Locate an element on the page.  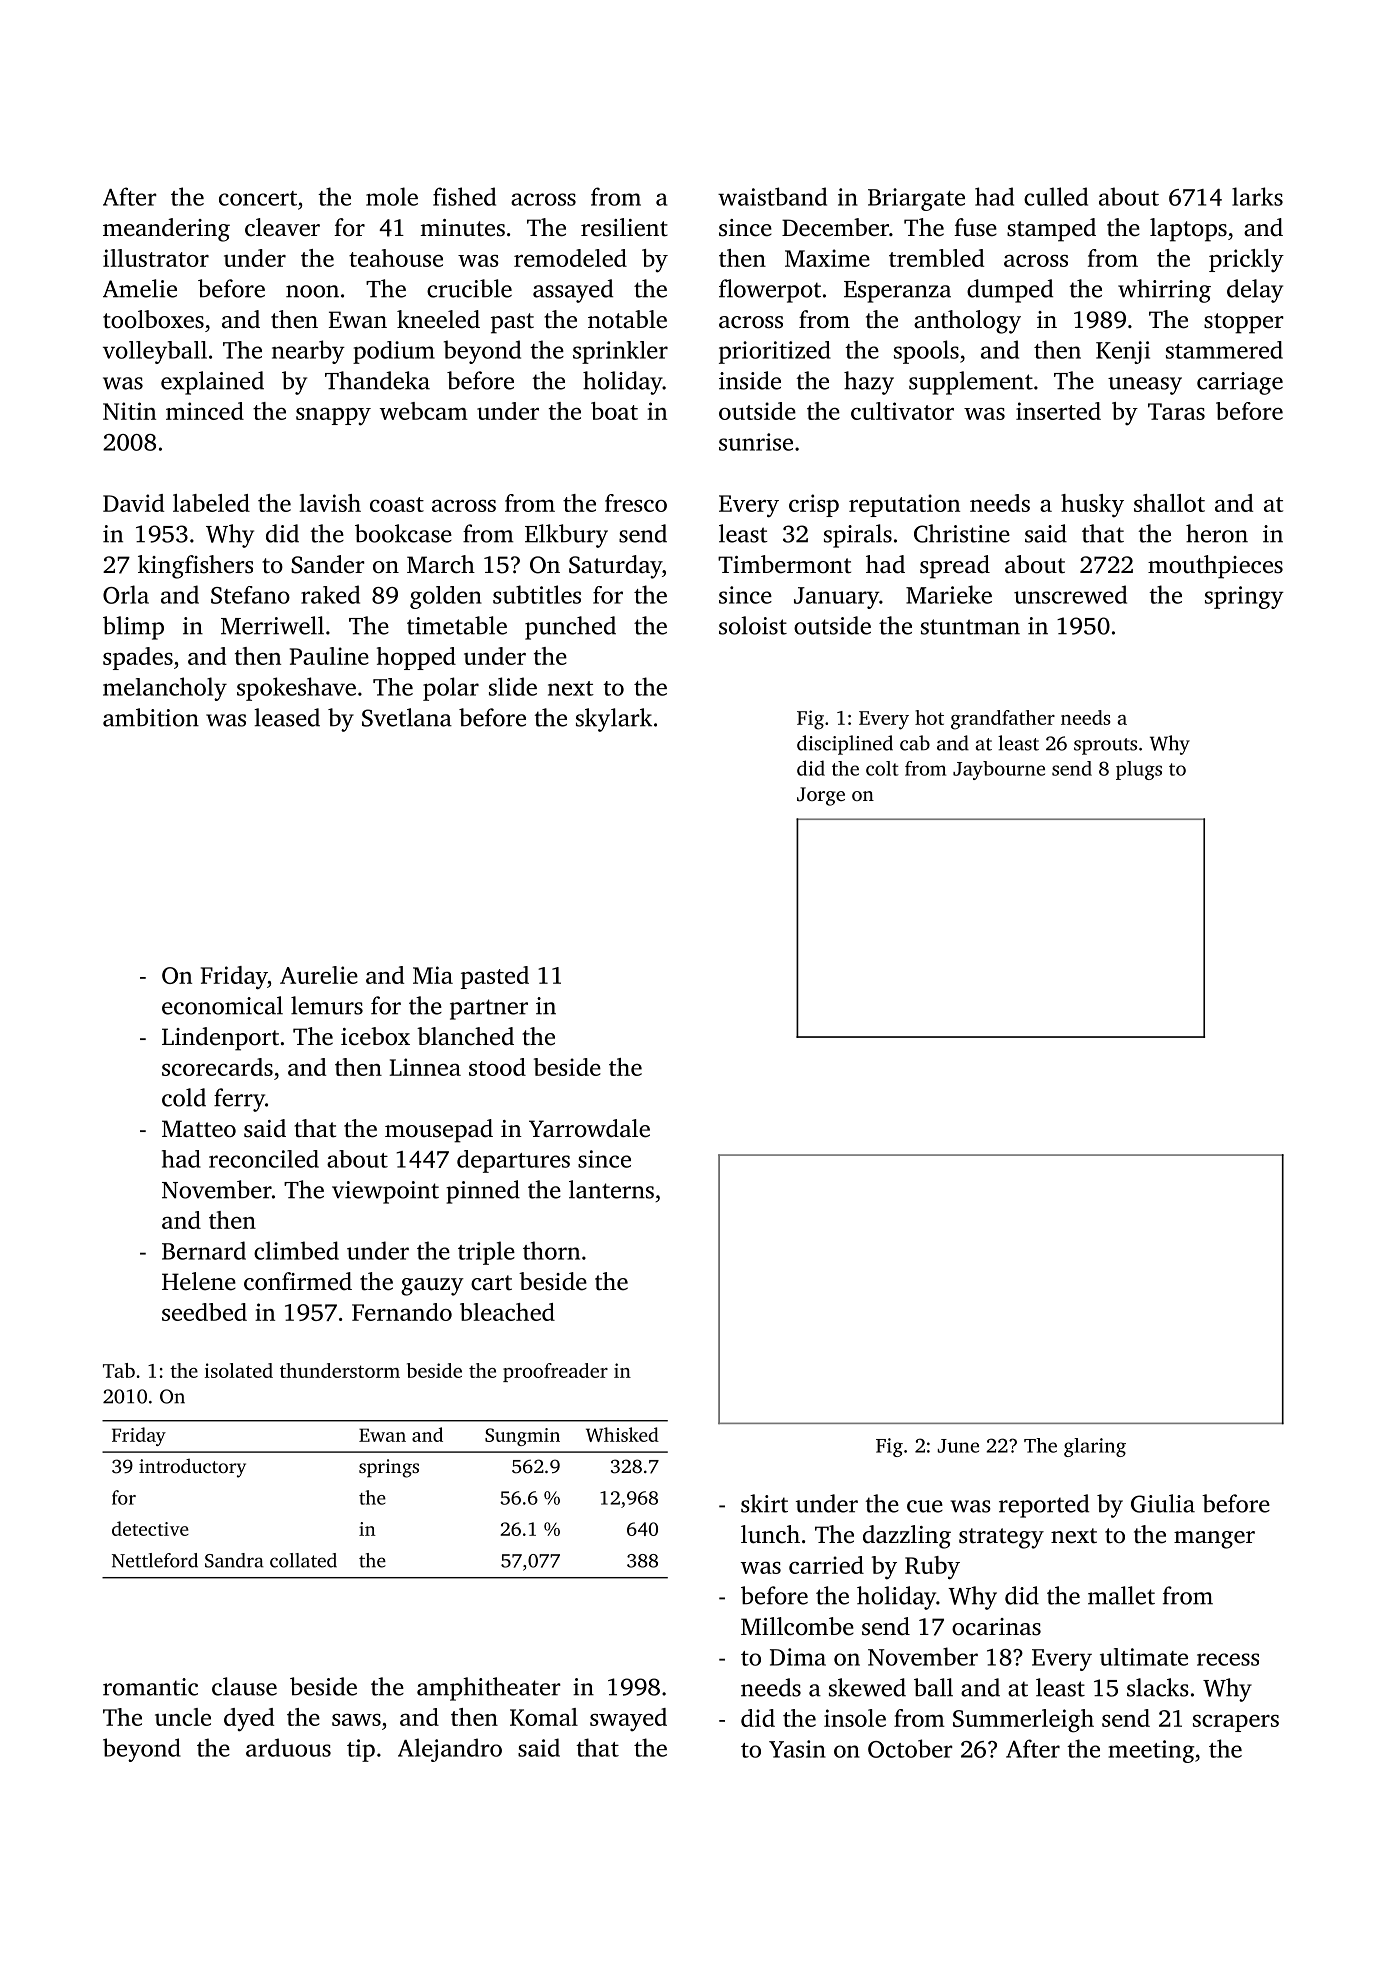
Amelie is located at coordinates (140, 288).
